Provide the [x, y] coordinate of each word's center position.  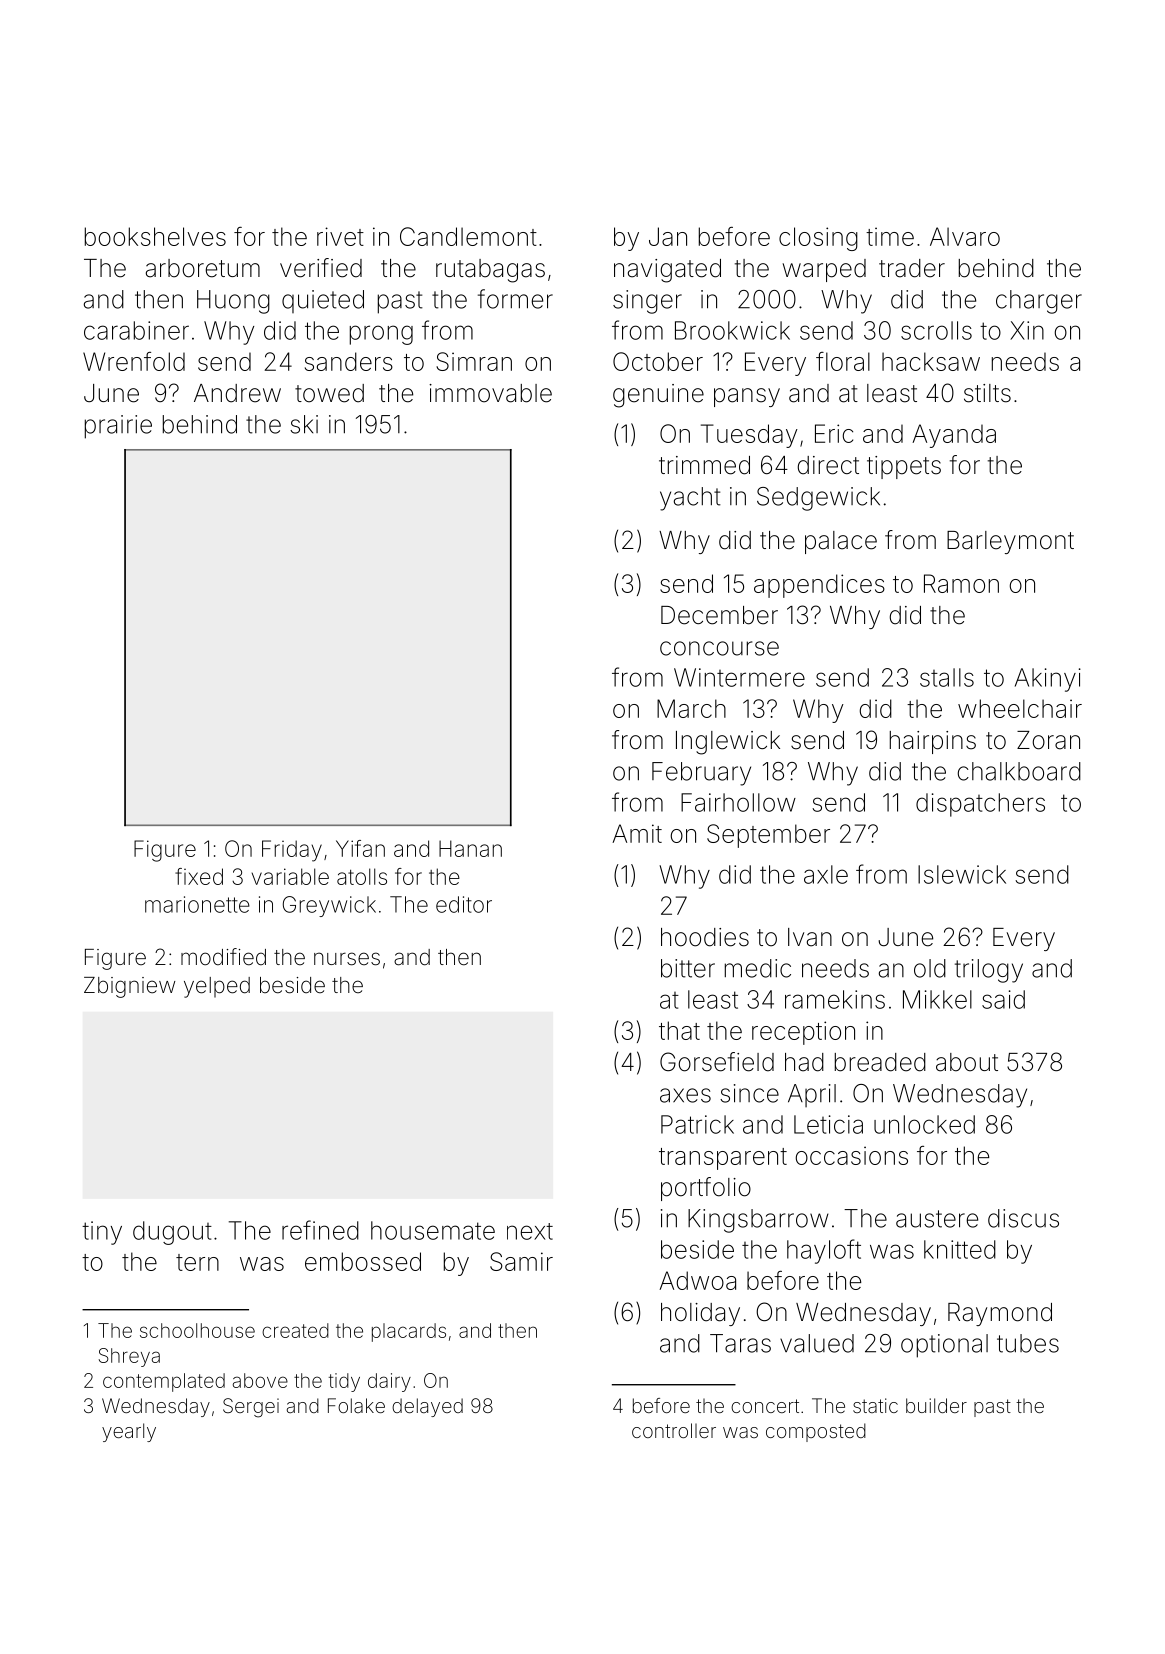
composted [816, 1432]
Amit [637, 833]
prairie [118, 427]
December [719, 615]
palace [841, 542]
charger [1039, 302]
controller [674, 1430]
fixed [199, 876]
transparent [723, 1159]
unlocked [924, 1124]
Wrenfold [134, 361]
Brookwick [732, 330]
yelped [217, 987]
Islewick [962, 874]
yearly [129, 1432]
